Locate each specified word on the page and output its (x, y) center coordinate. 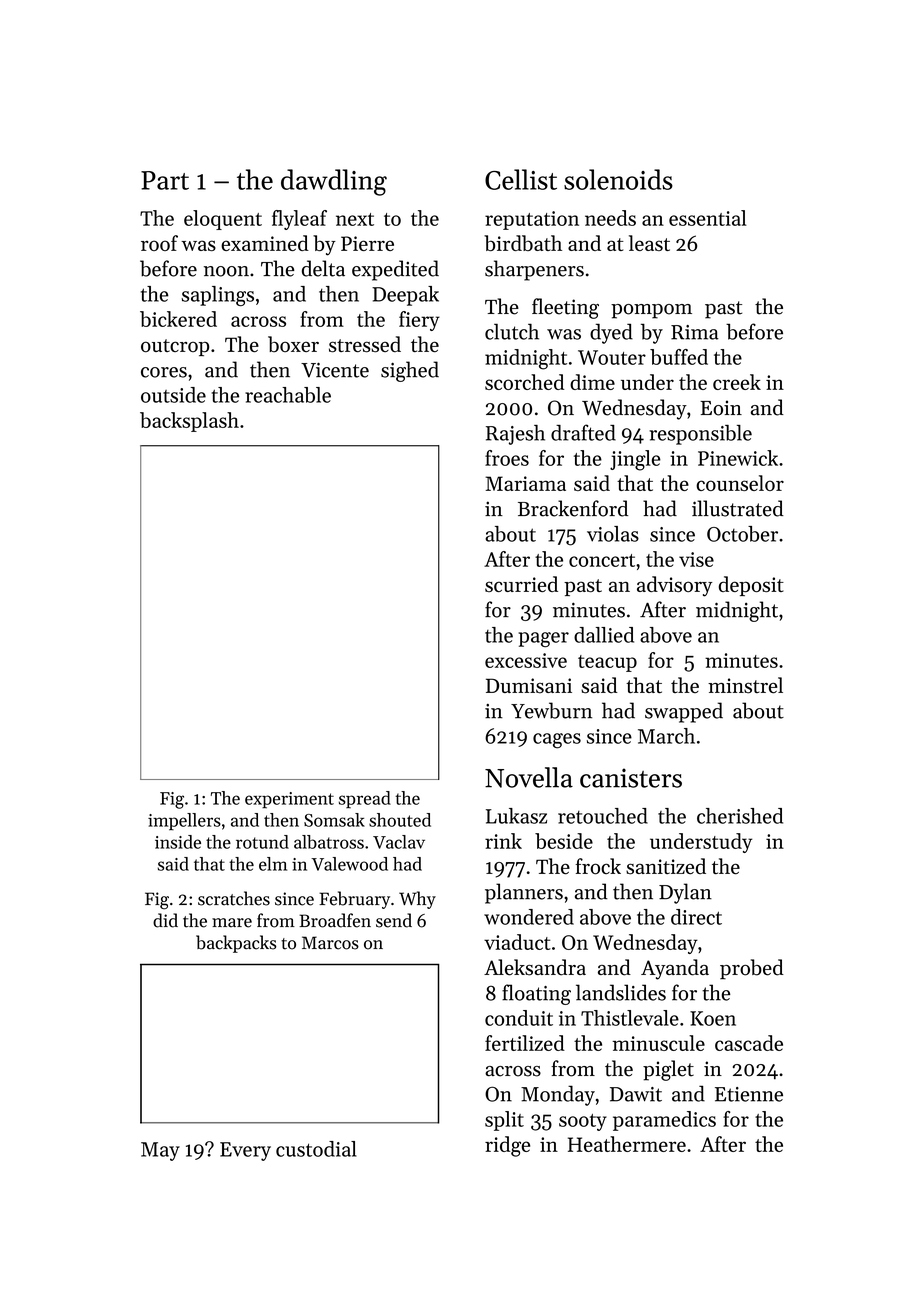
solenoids (618, 179)
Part (165, 180)
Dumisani (529, 686)
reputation (532, 220)
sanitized (666, 866)
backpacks (236, 944)
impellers (184, 822)
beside (564, 841)
